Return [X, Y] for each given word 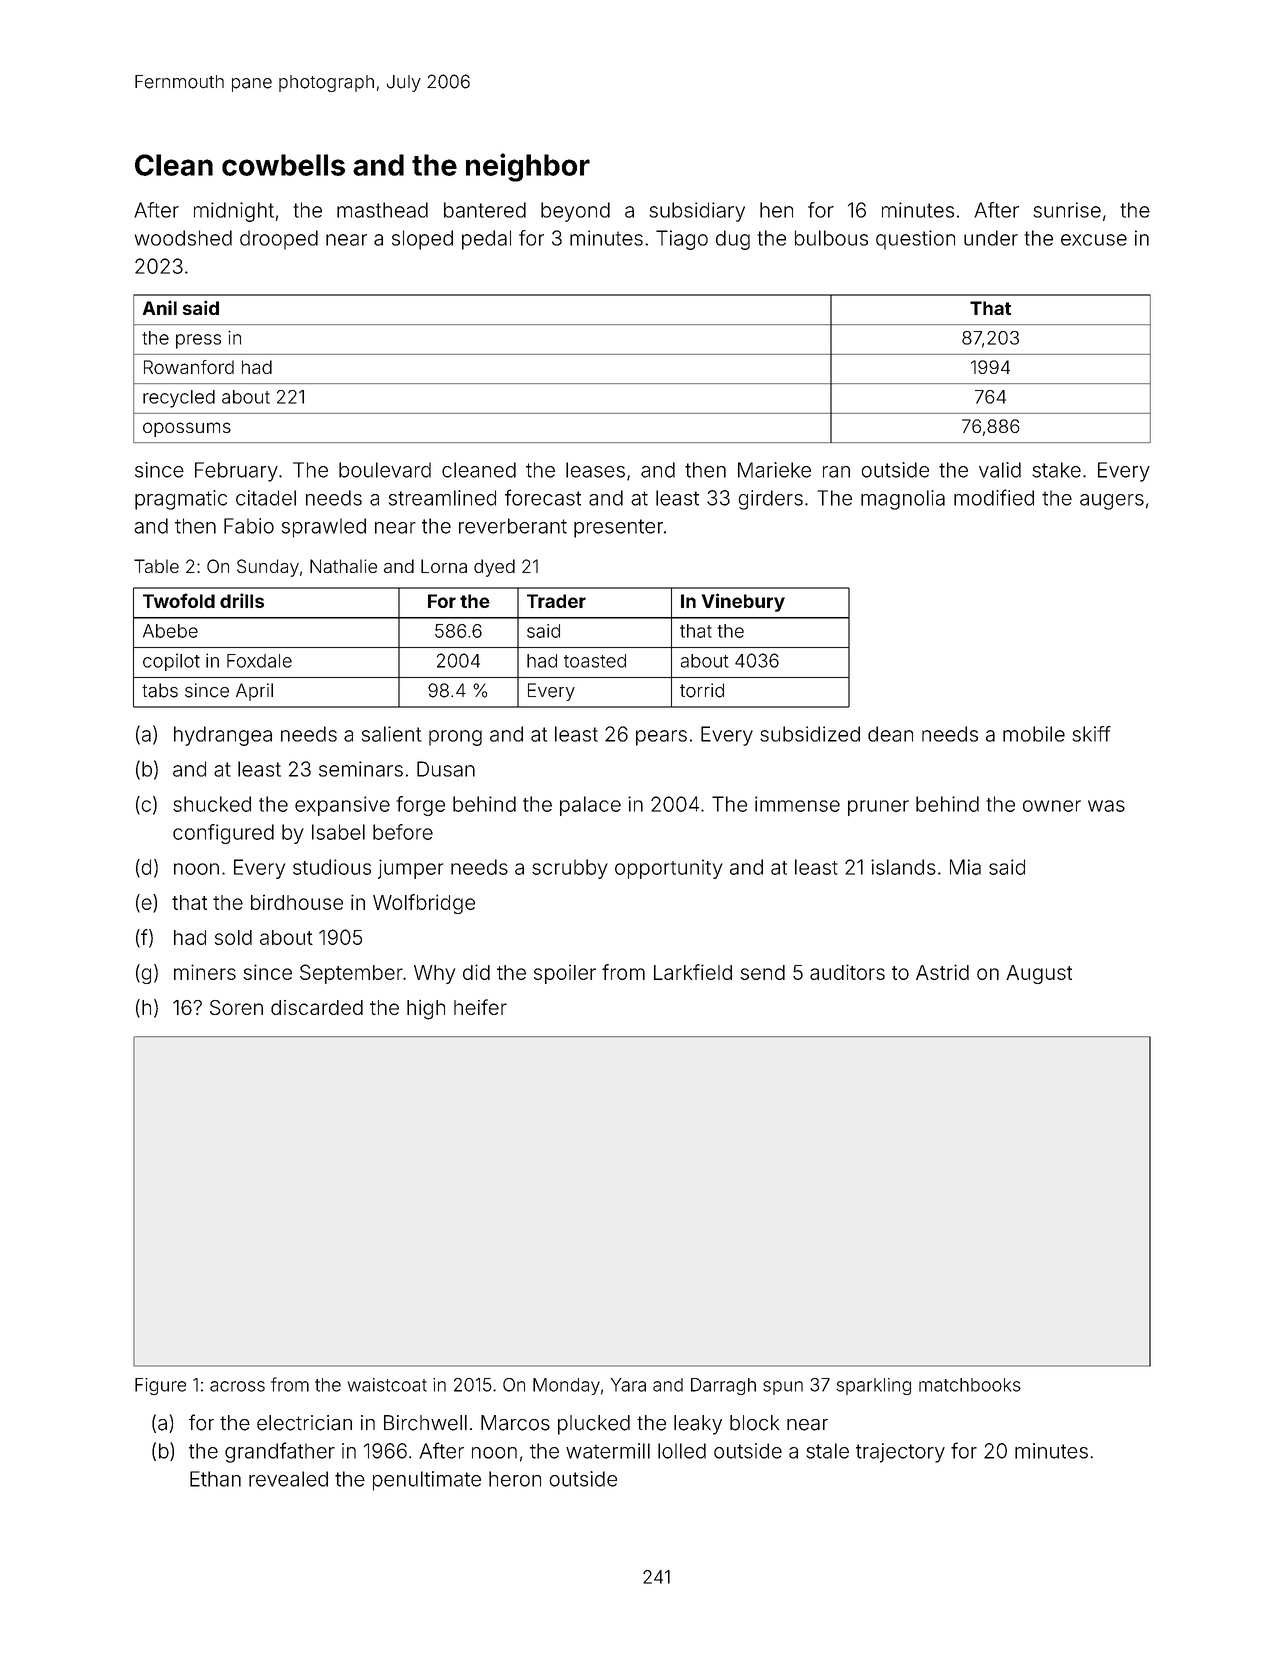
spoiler [565, 974]
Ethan [215, 1479]
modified [994, 497]
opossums [187, 429]
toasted [595, 661]
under [991, 238]
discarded [317, 1007]
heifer [480, 1007]
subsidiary [697, 212]
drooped [279, 240]
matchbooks [970, 1385]
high [426, 1010]
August [1039, 974]
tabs [160, 690]
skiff [1091, 734]
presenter [618, 528]
